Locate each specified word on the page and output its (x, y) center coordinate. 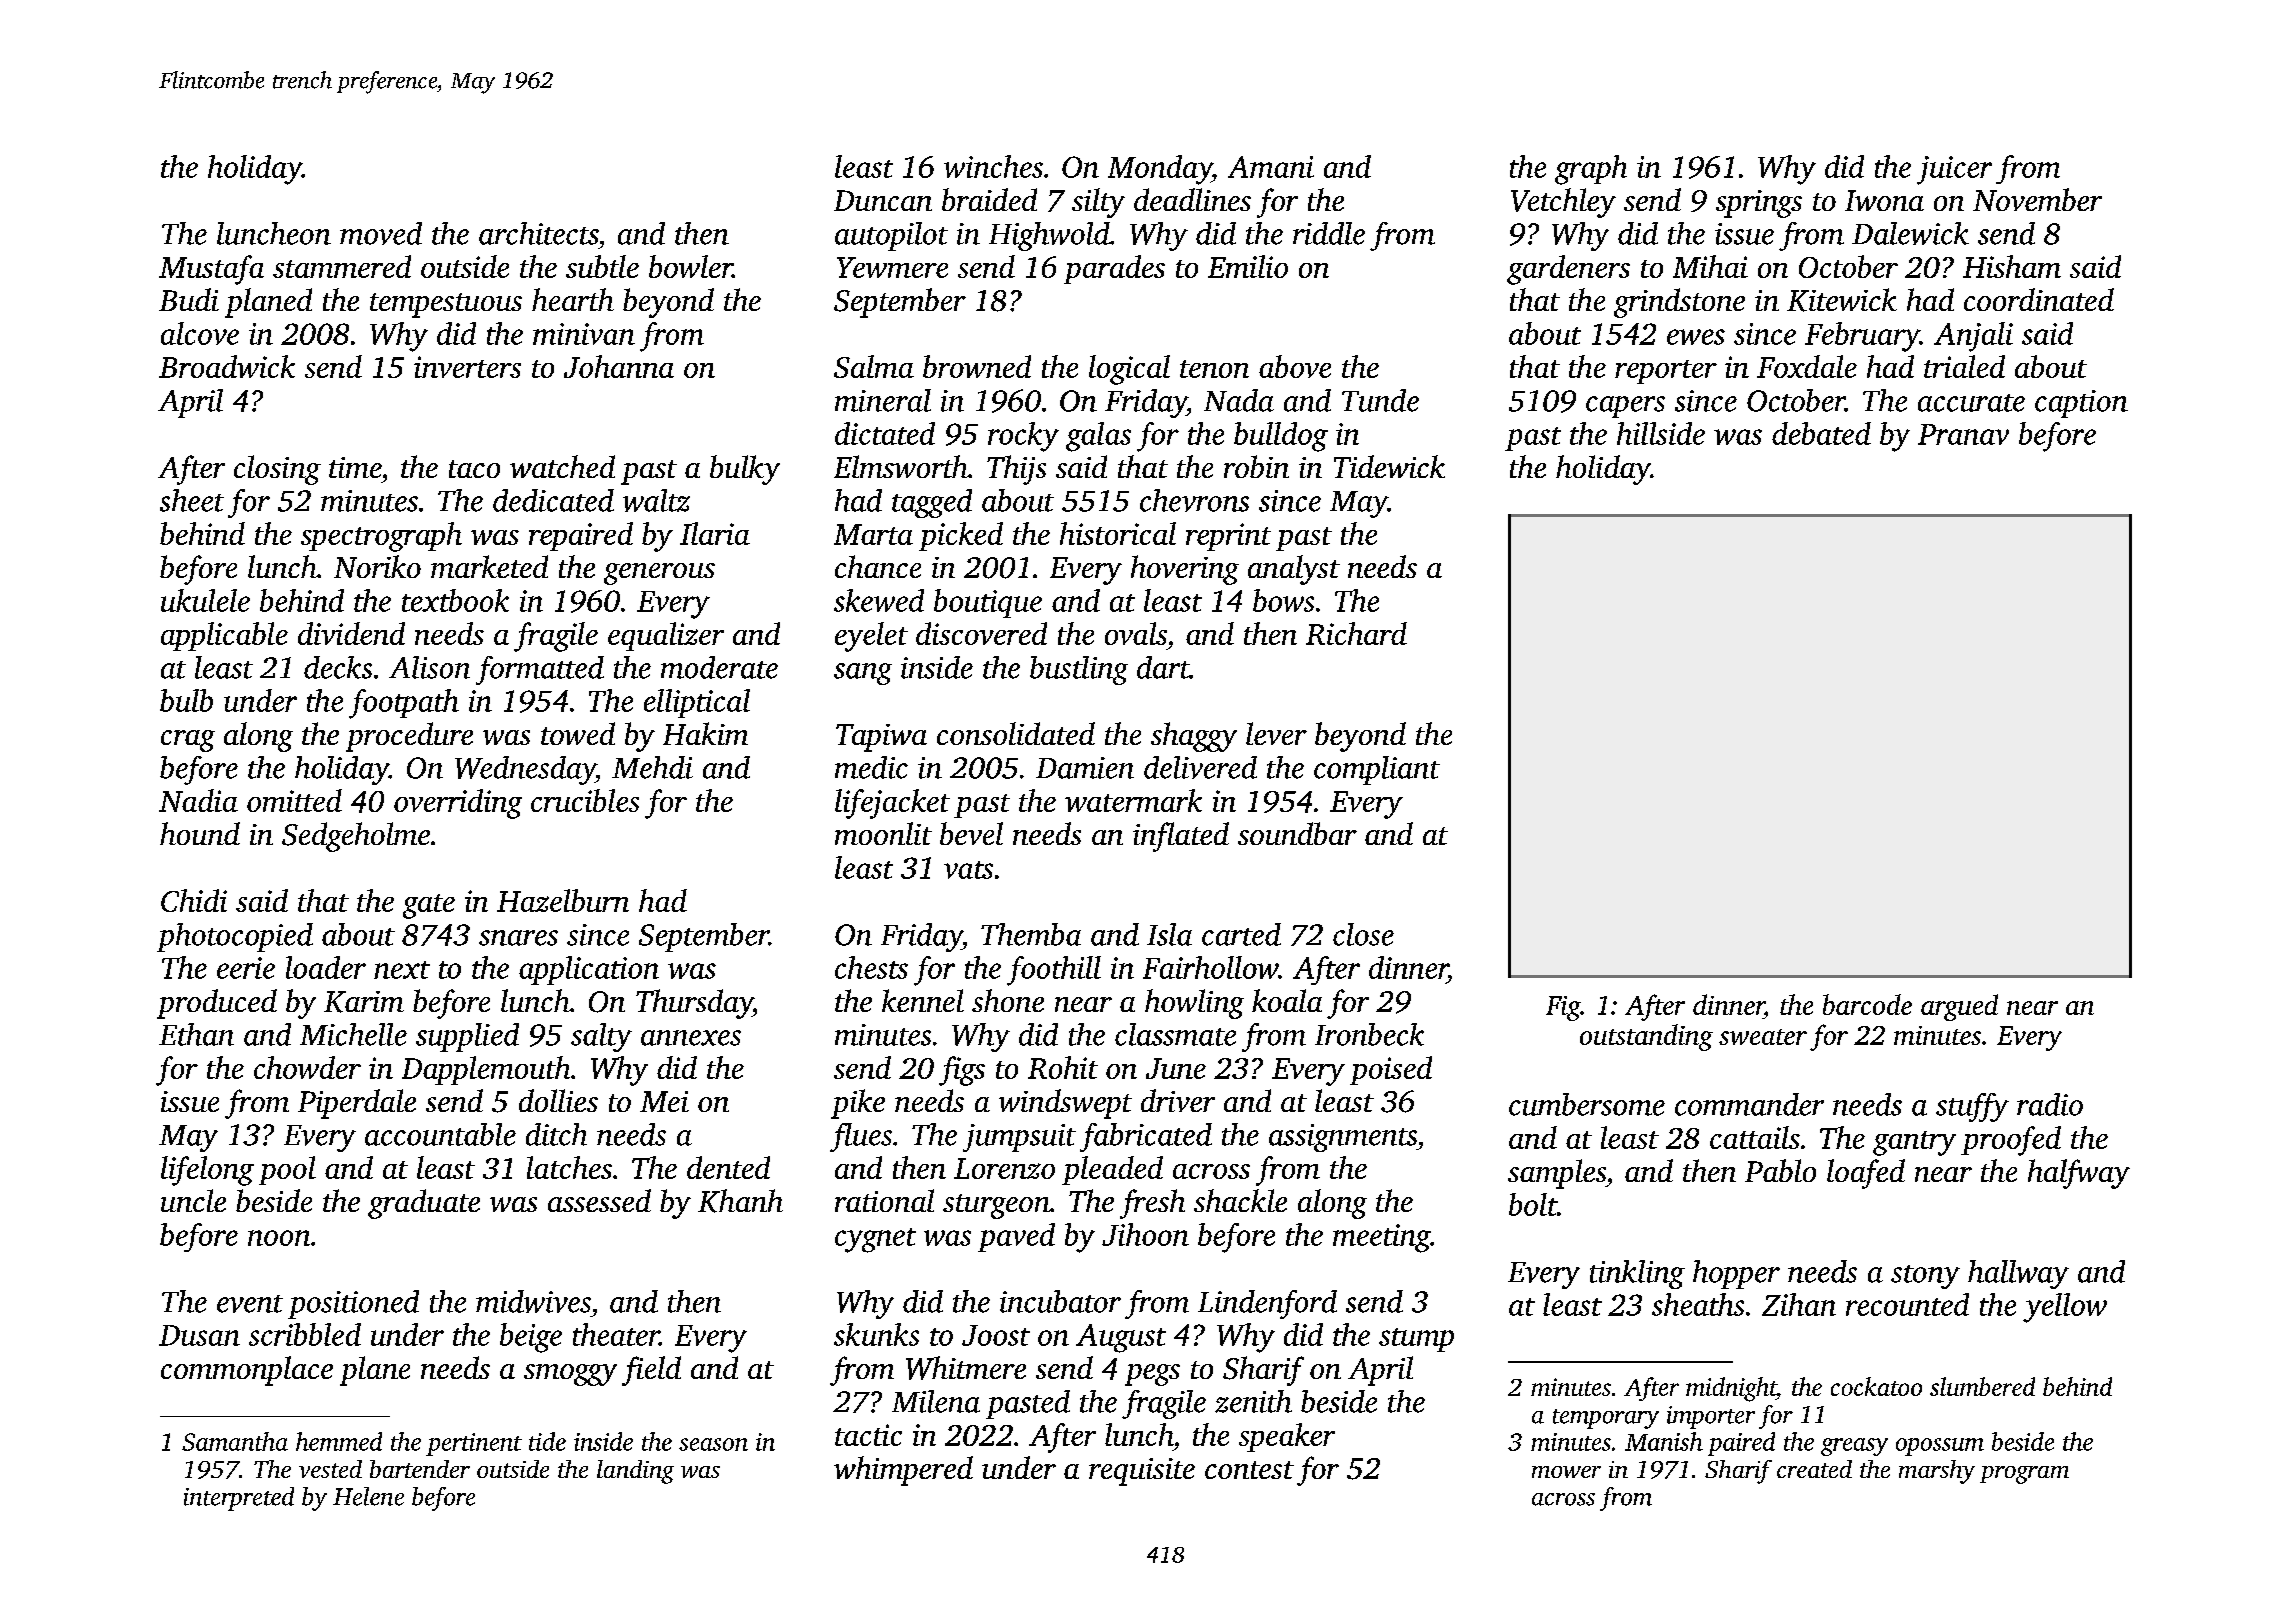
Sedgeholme (356, 837)
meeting (1381, 1238)
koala (1287, 1000)
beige (531, 1338)
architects (538, 233)
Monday (1160, 170)
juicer (1954, 170)
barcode (1867, 1004)
